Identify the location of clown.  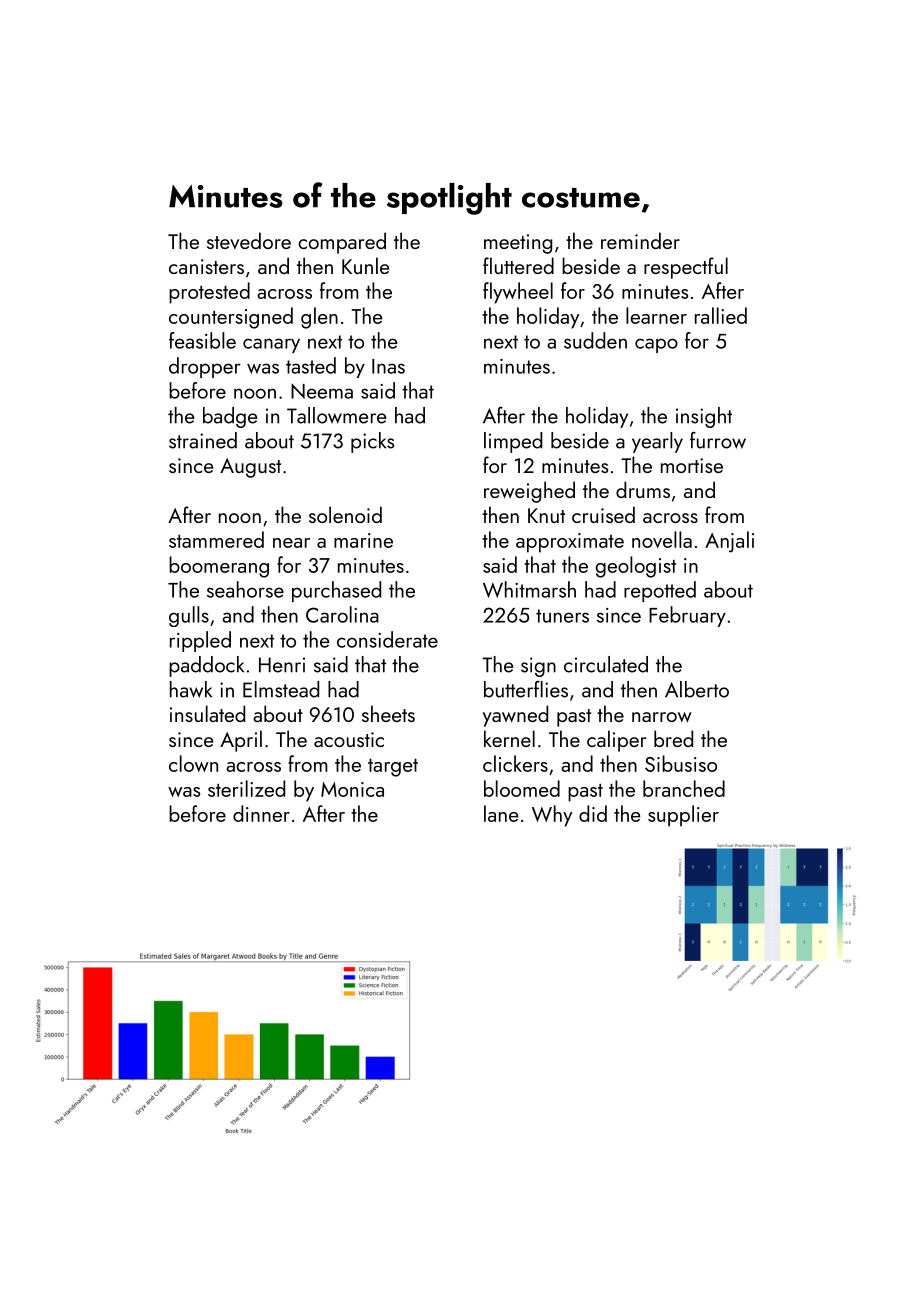
(193, 763).
